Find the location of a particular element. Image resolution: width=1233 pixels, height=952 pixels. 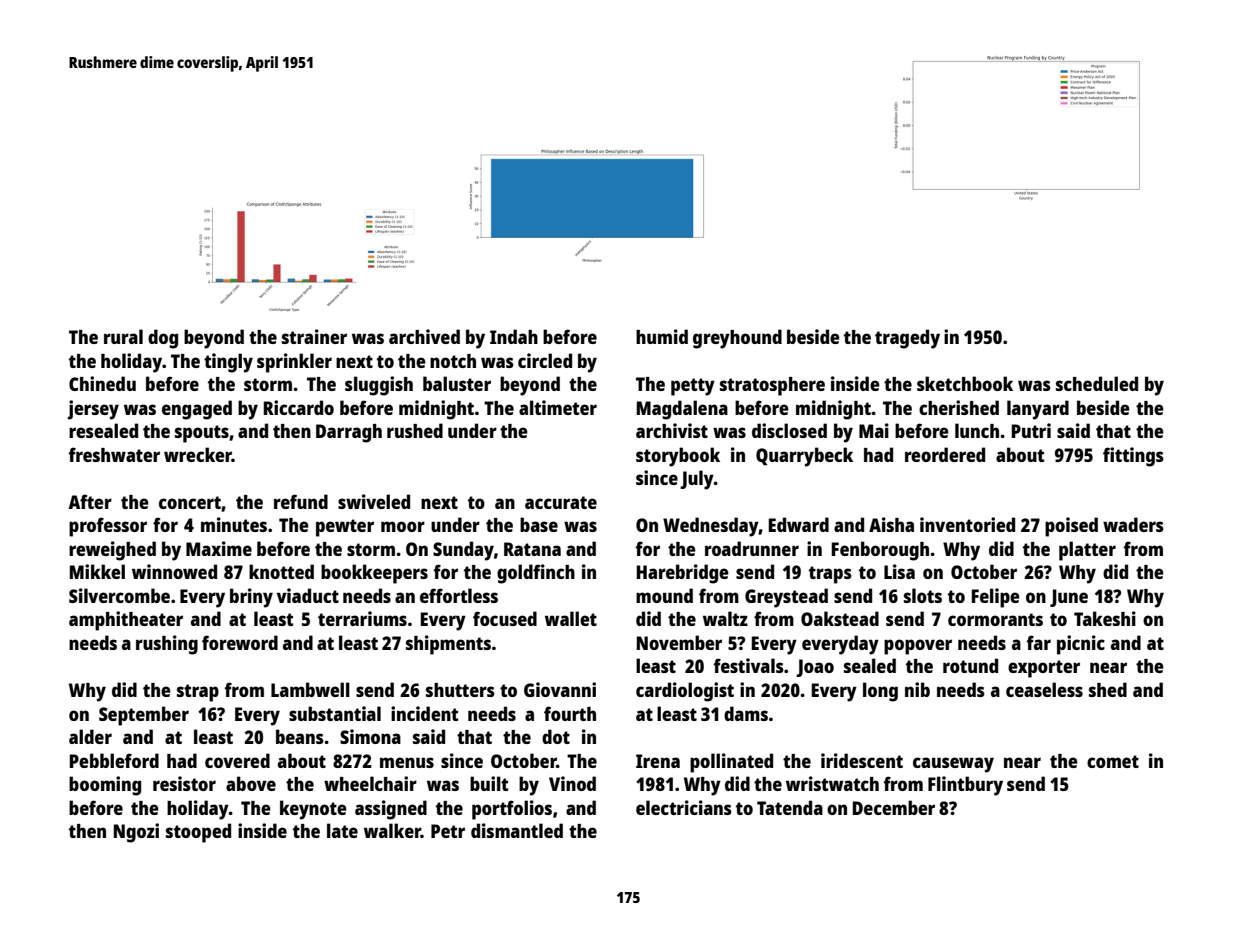

rural is located at coordinates (123, 336).
